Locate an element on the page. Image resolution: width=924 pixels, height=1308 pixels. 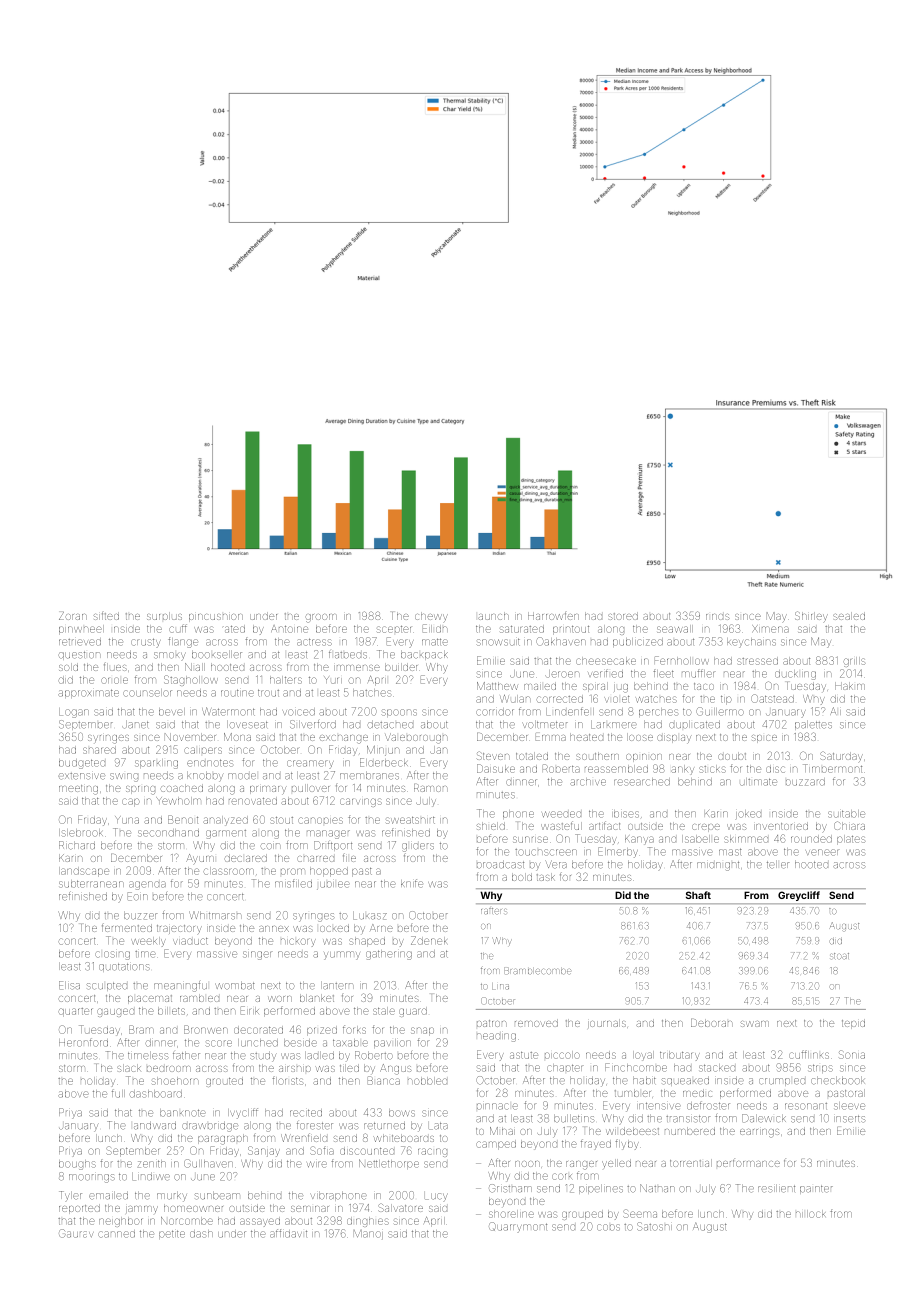
bows is located at coordinates (402, 1113).
